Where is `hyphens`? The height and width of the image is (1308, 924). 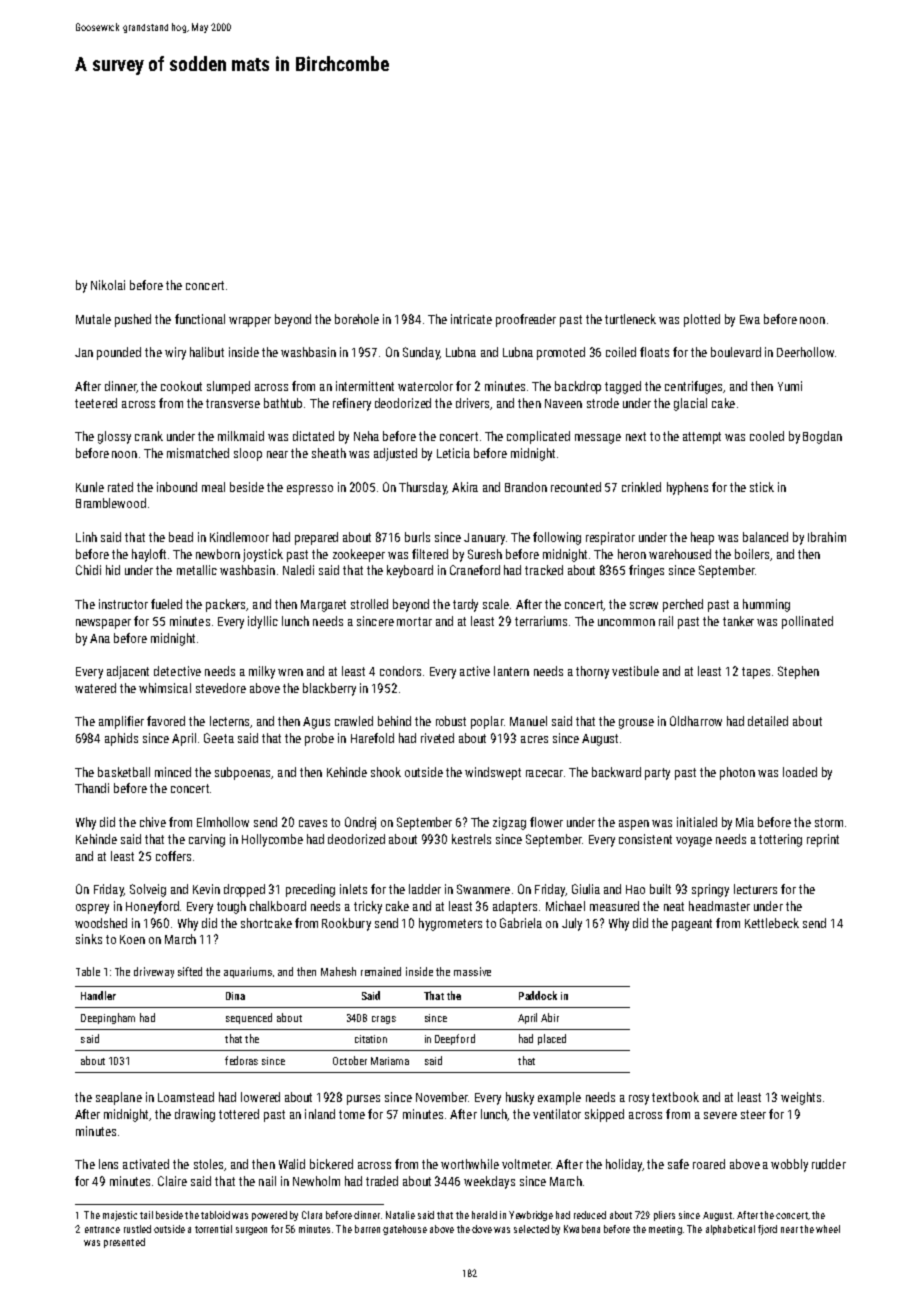 hyphens is located at coordinates (687, 488).
